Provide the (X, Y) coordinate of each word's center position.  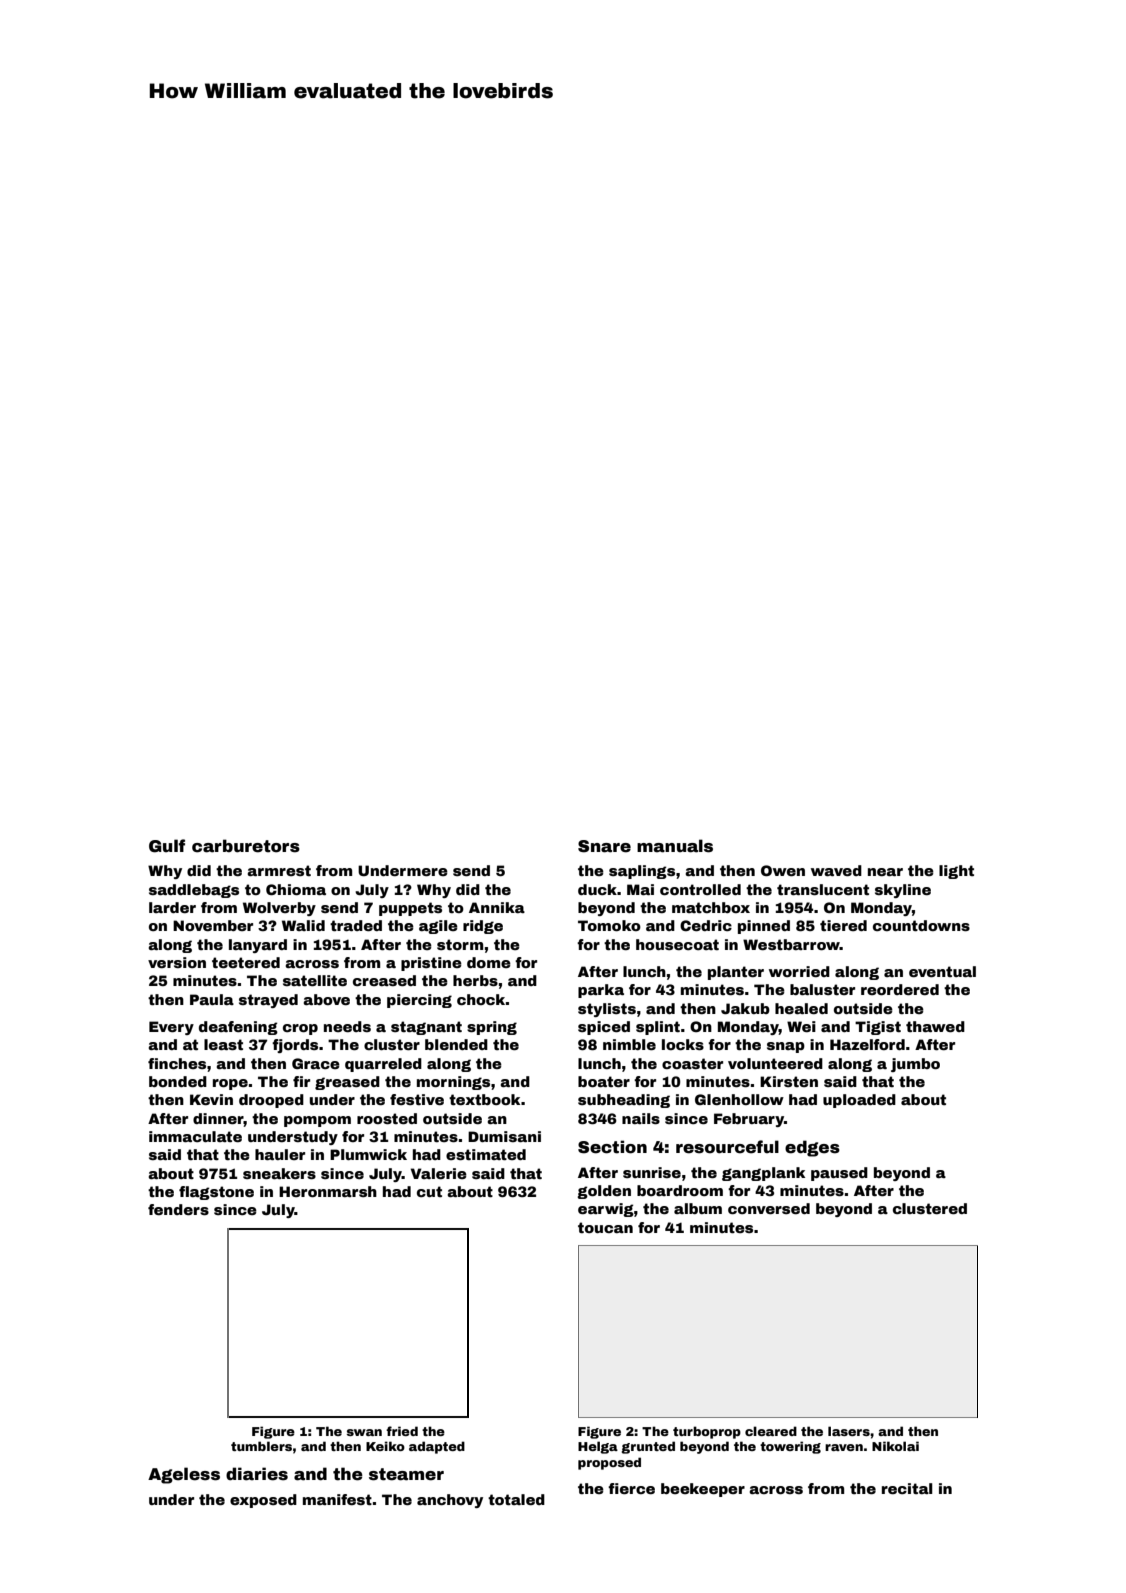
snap (786, 1047)
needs (347, 1026)
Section (612, 1147)
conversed (769, 1208)
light (956, 872)
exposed (263, 1501)
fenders (178, 1209)
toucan (605, 1227)
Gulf (167, 846)
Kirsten (789, 1081)
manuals (675, 846)
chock (481, 999)
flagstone (216, 1193)
